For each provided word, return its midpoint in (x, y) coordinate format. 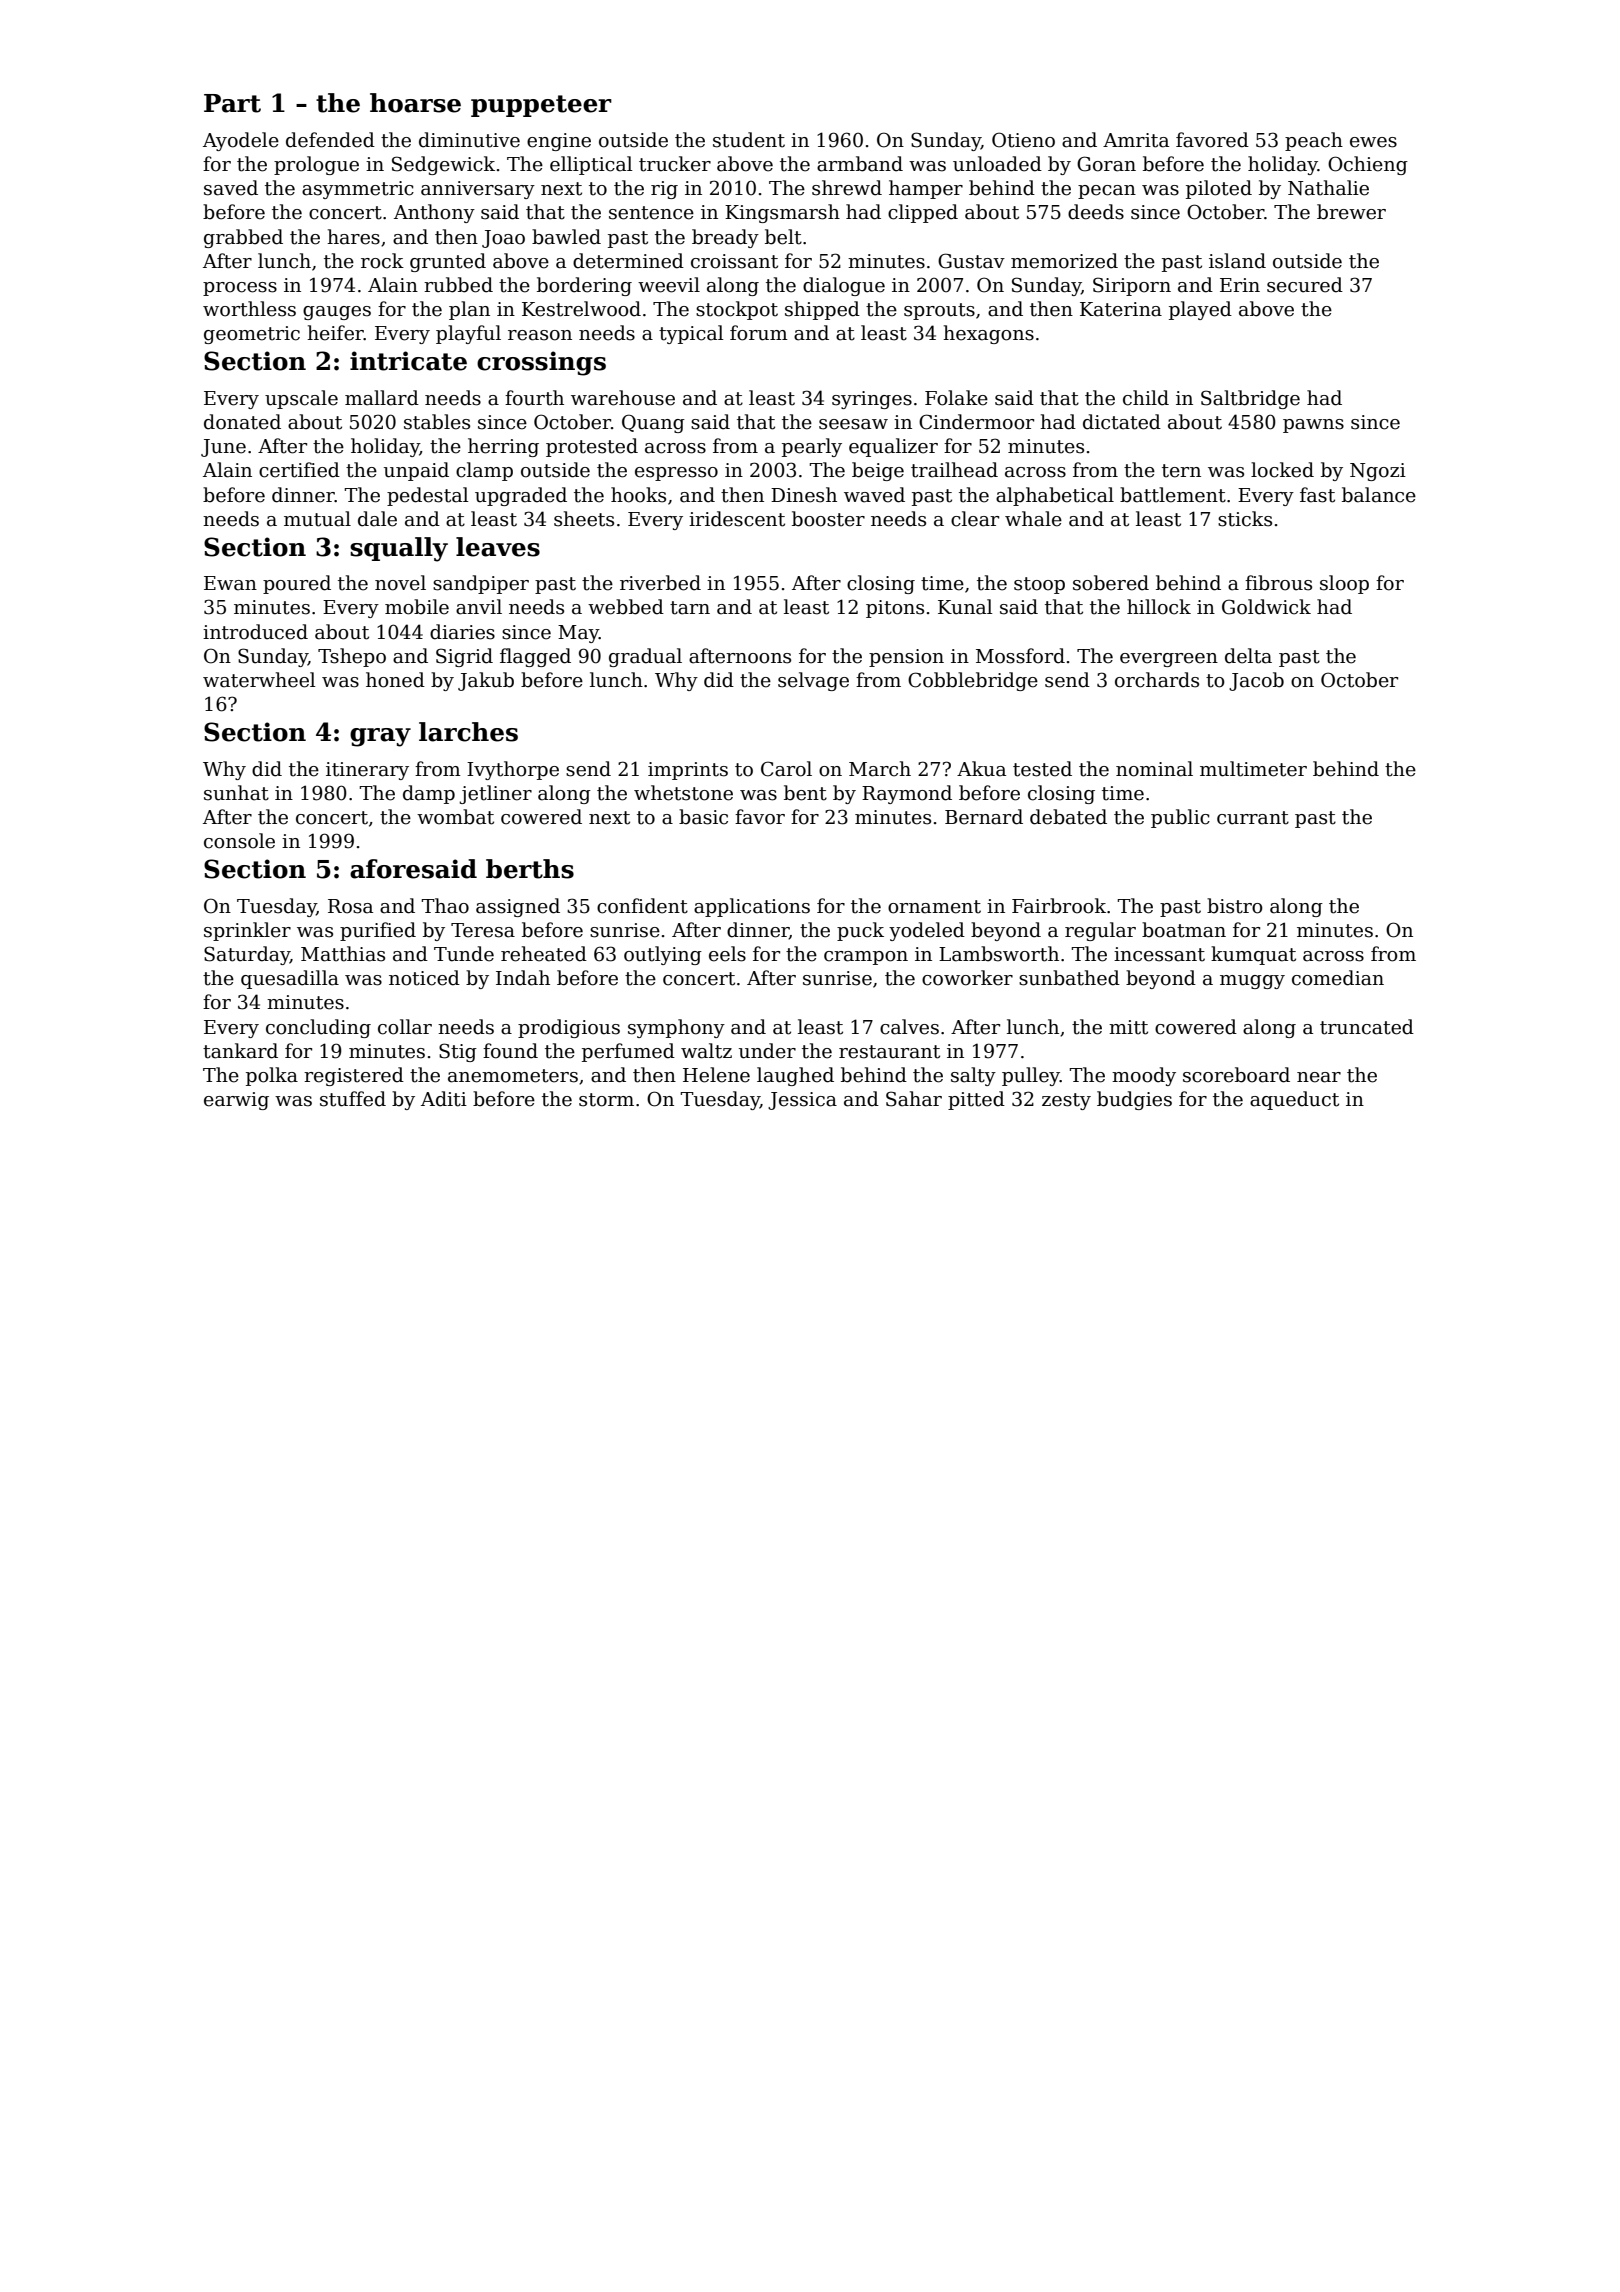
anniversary (478, 190)
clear (975, 519)
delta (1248, 656)
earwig (236, 1101)
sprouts (939, 311)
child (1146, 398)
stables (437, 422)
